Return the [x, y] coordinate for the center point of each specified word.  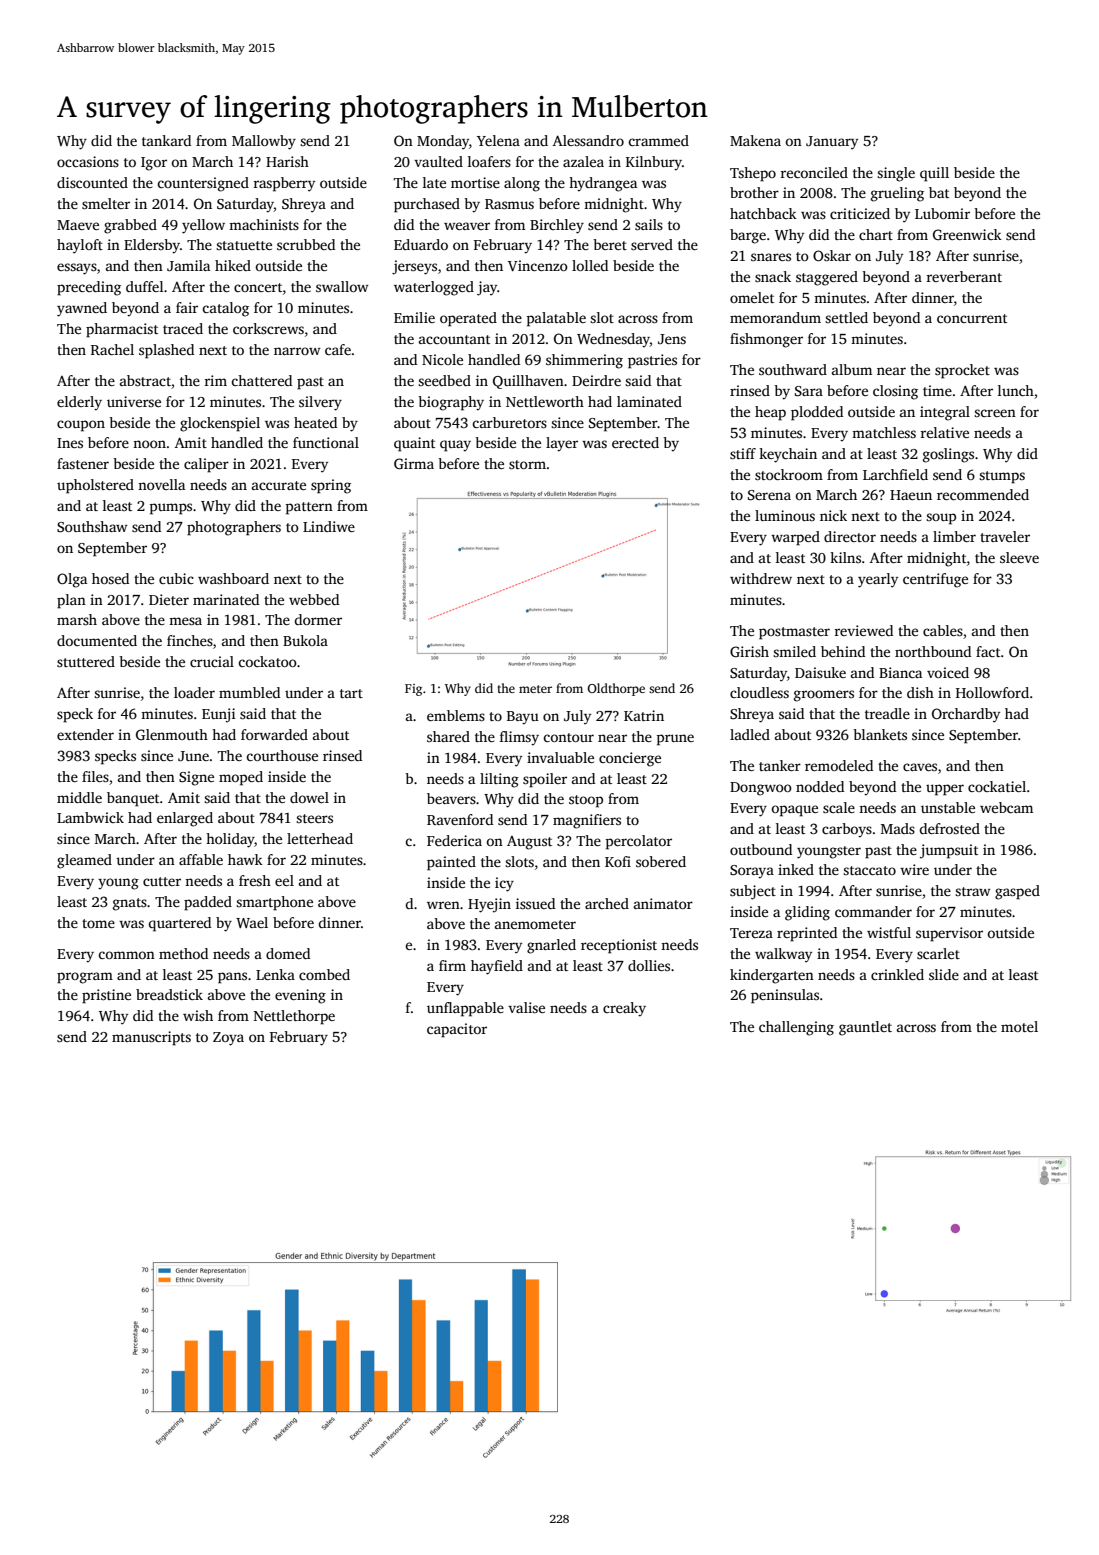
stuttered [86, 661]
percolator [639, 842]
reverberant [964, 276]
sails [649, 224]
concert [258, 287]
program [85, 978]
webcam [1006, 807]
